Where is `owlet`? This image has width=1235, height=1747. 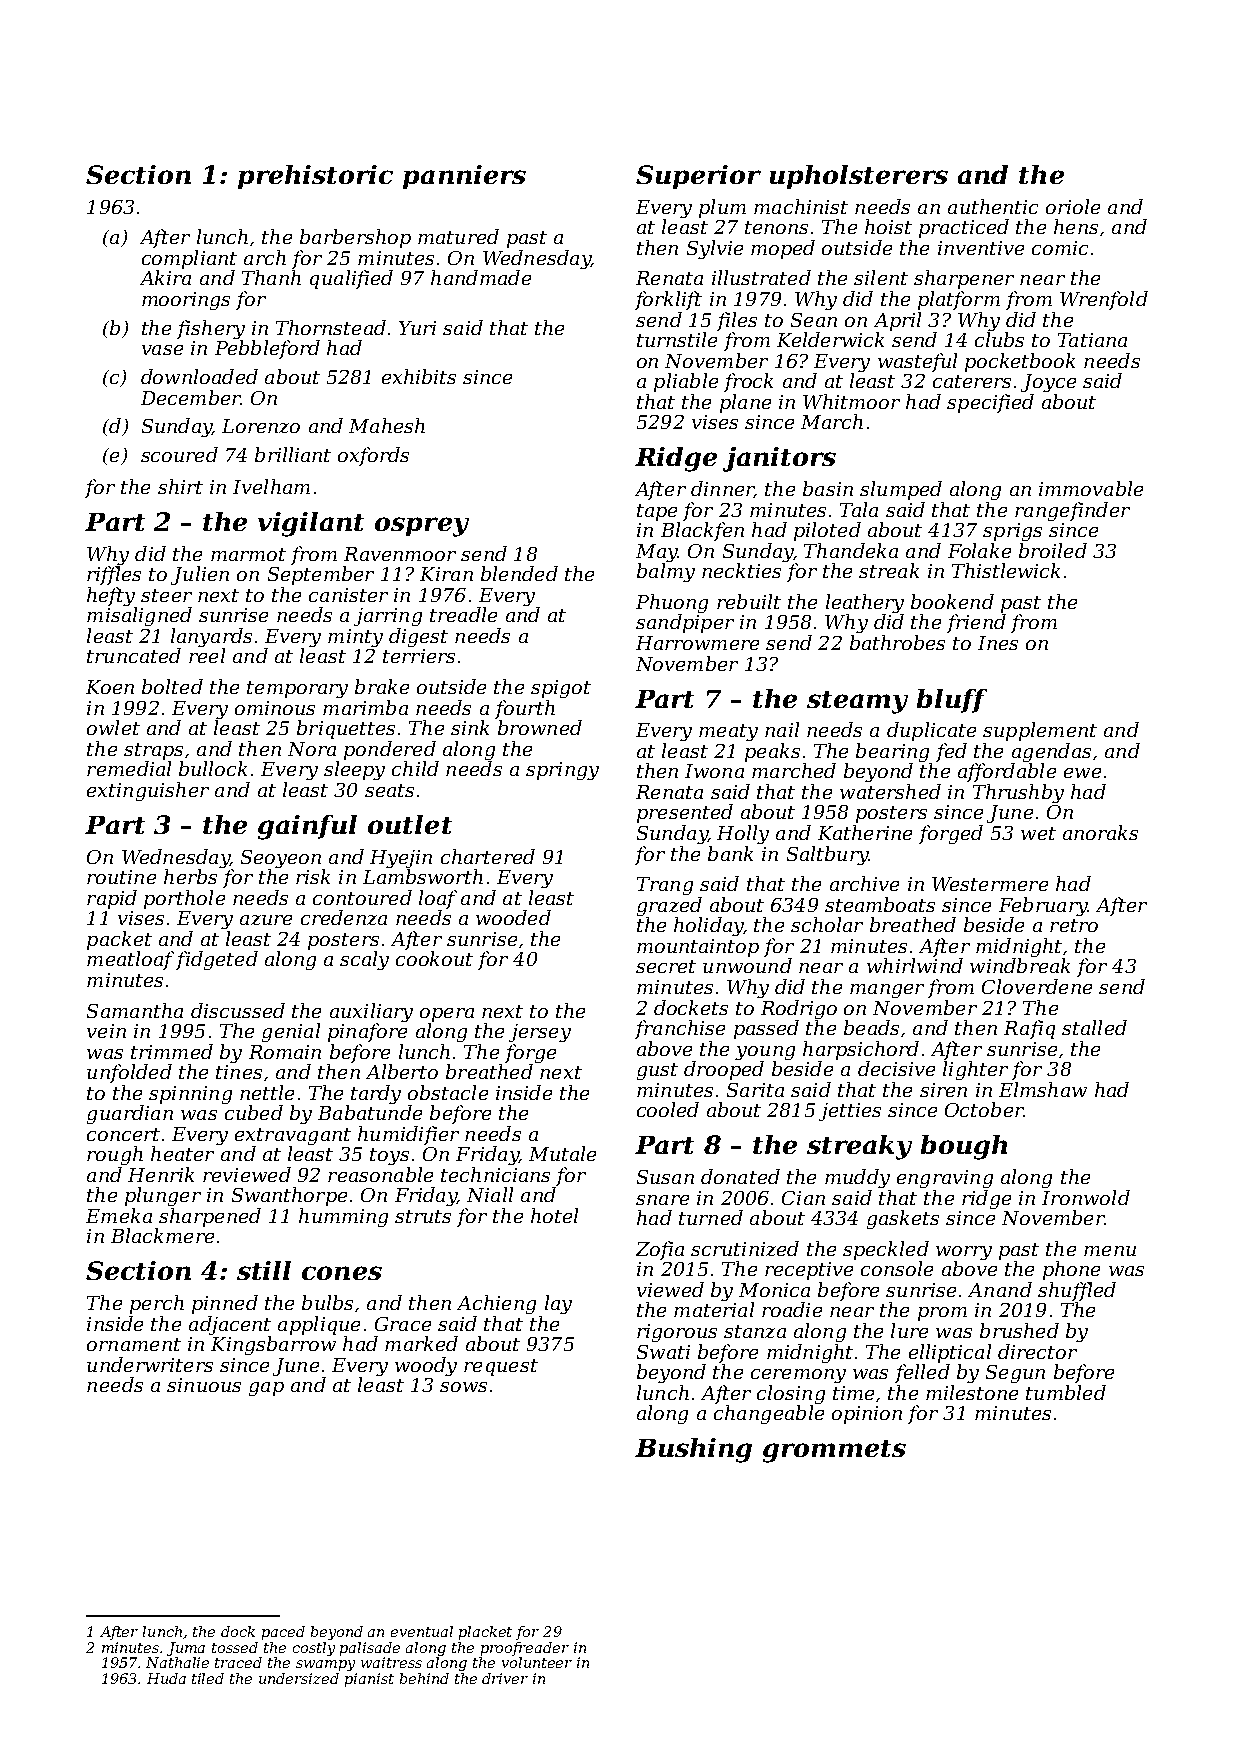 owlet is located at coordinates (113, 727).
